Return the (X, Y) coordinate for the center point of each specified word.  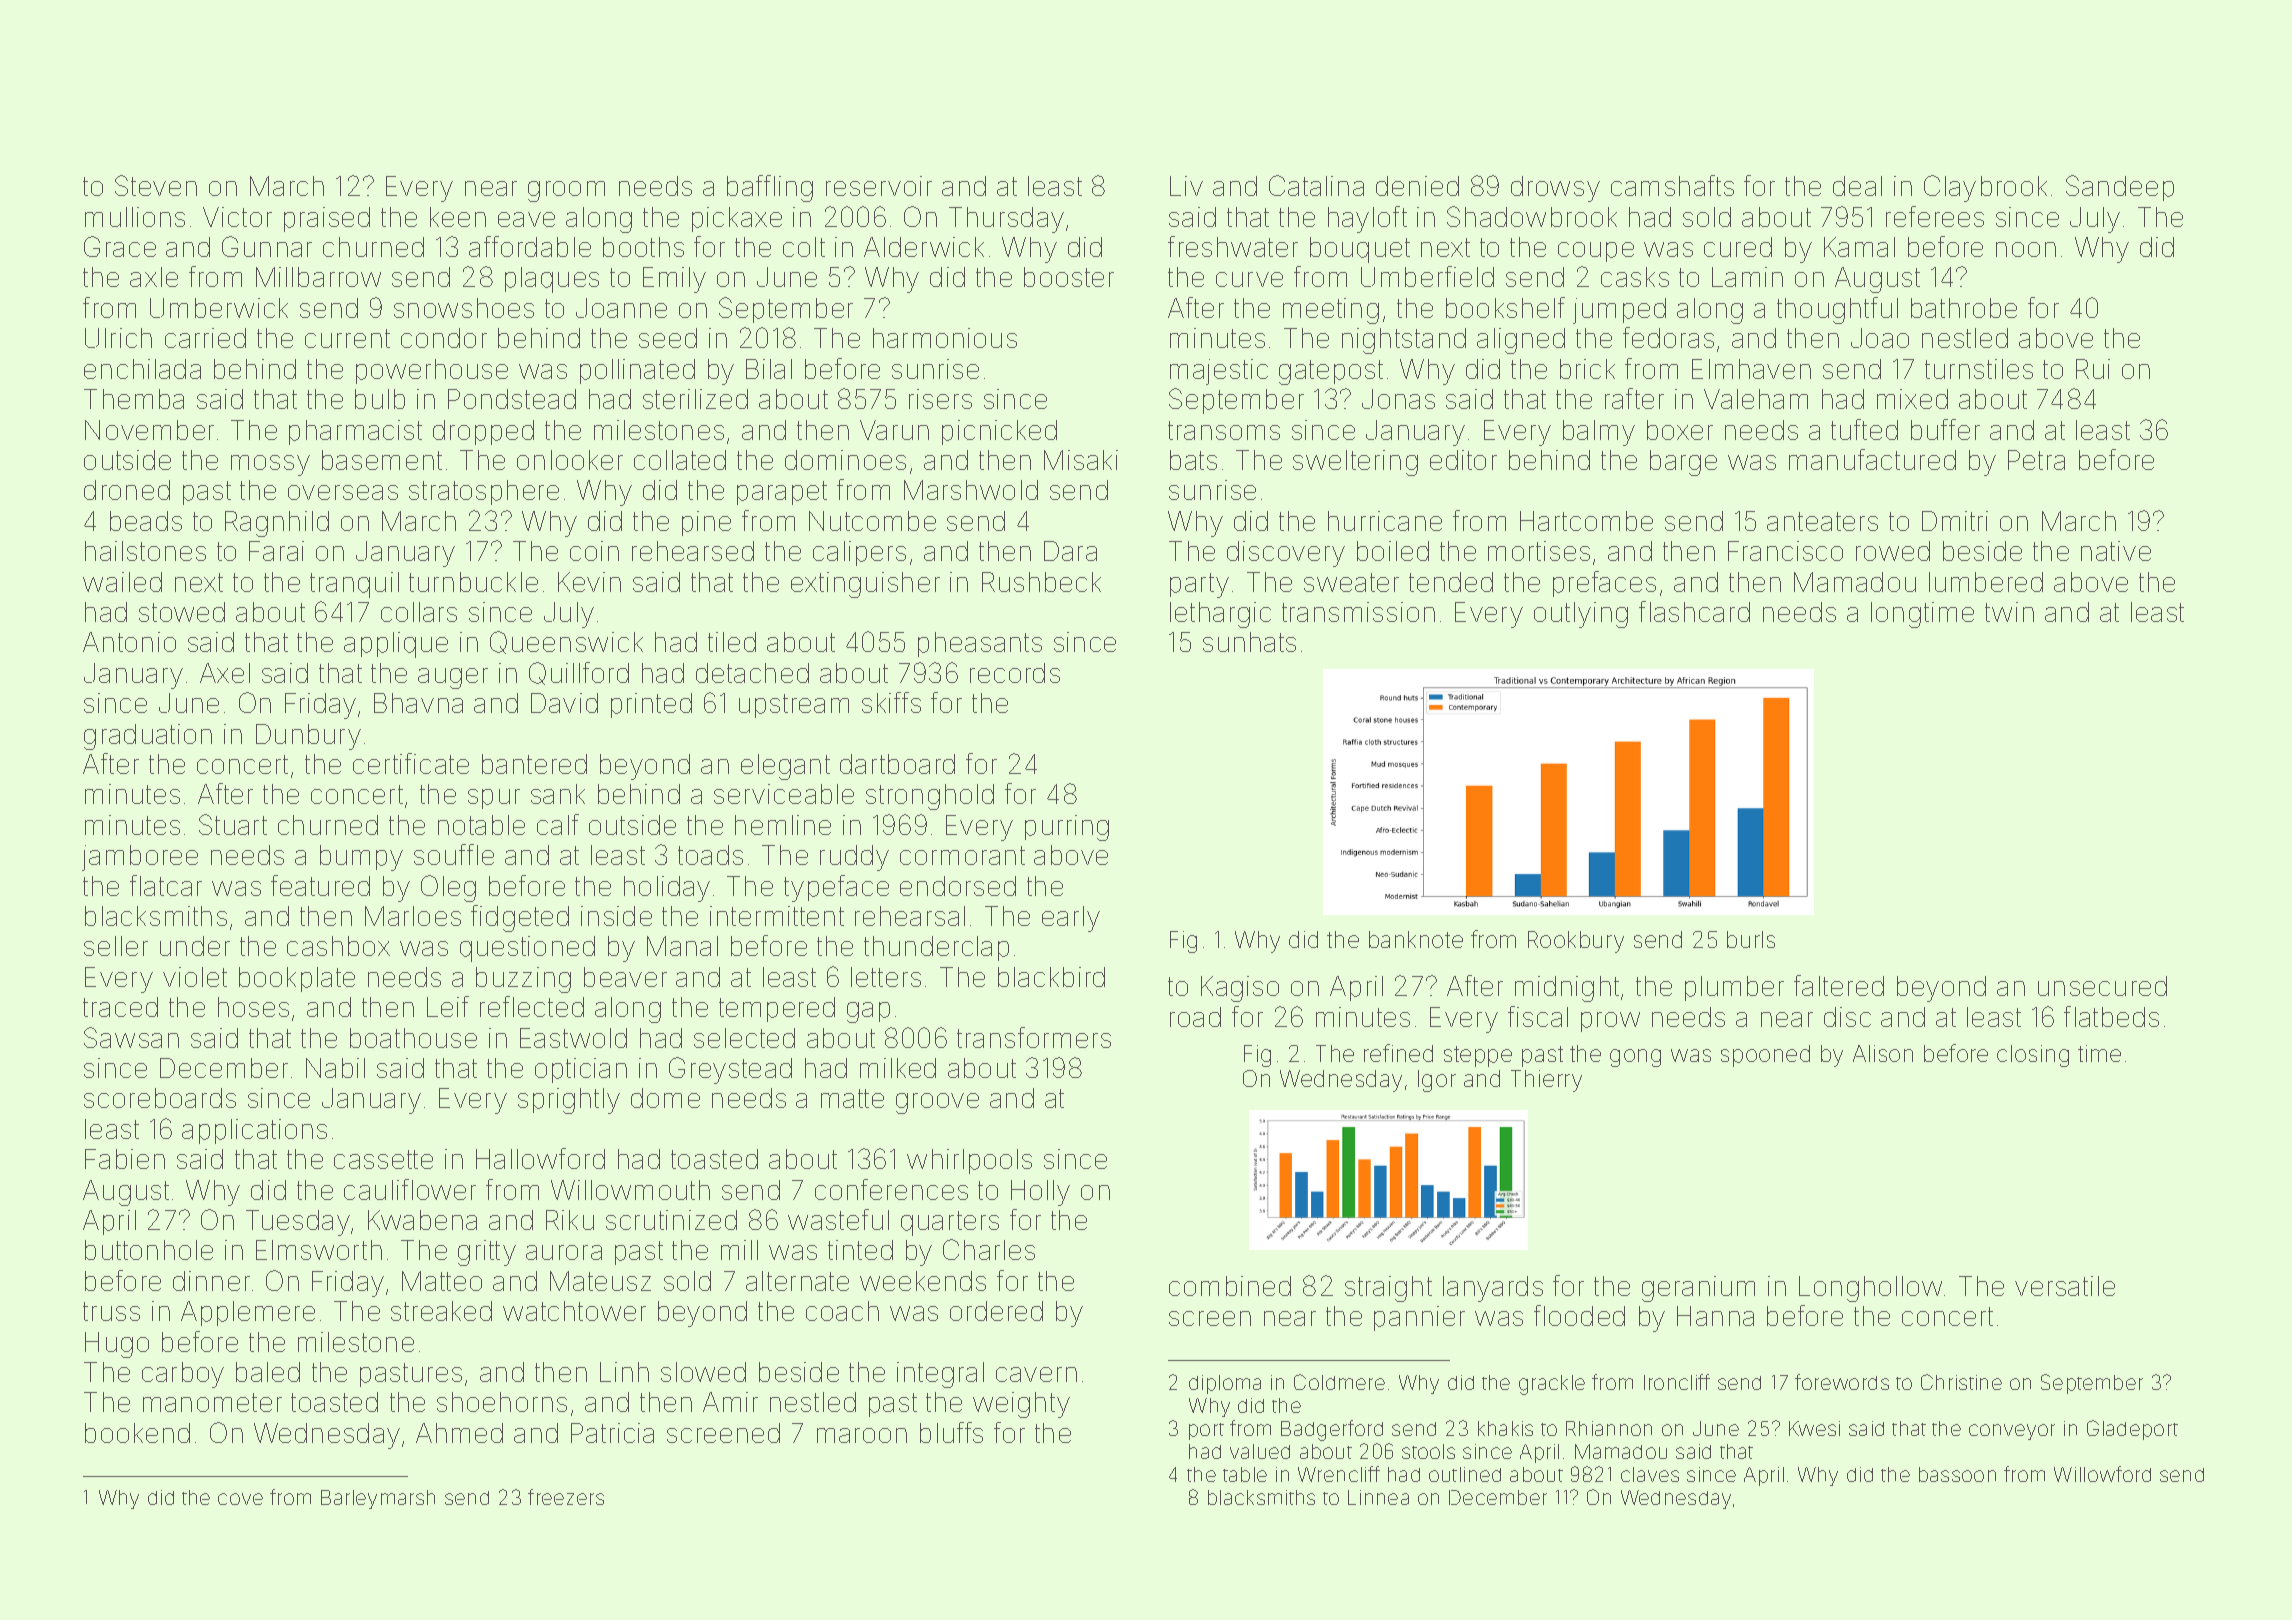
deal (1857, 186)
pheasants (980, 644)
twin (2009, 612)
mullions (135, 217)
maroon (862, 1435)
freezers (566, 1497)
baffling (770, 188)
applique (396, 645)
